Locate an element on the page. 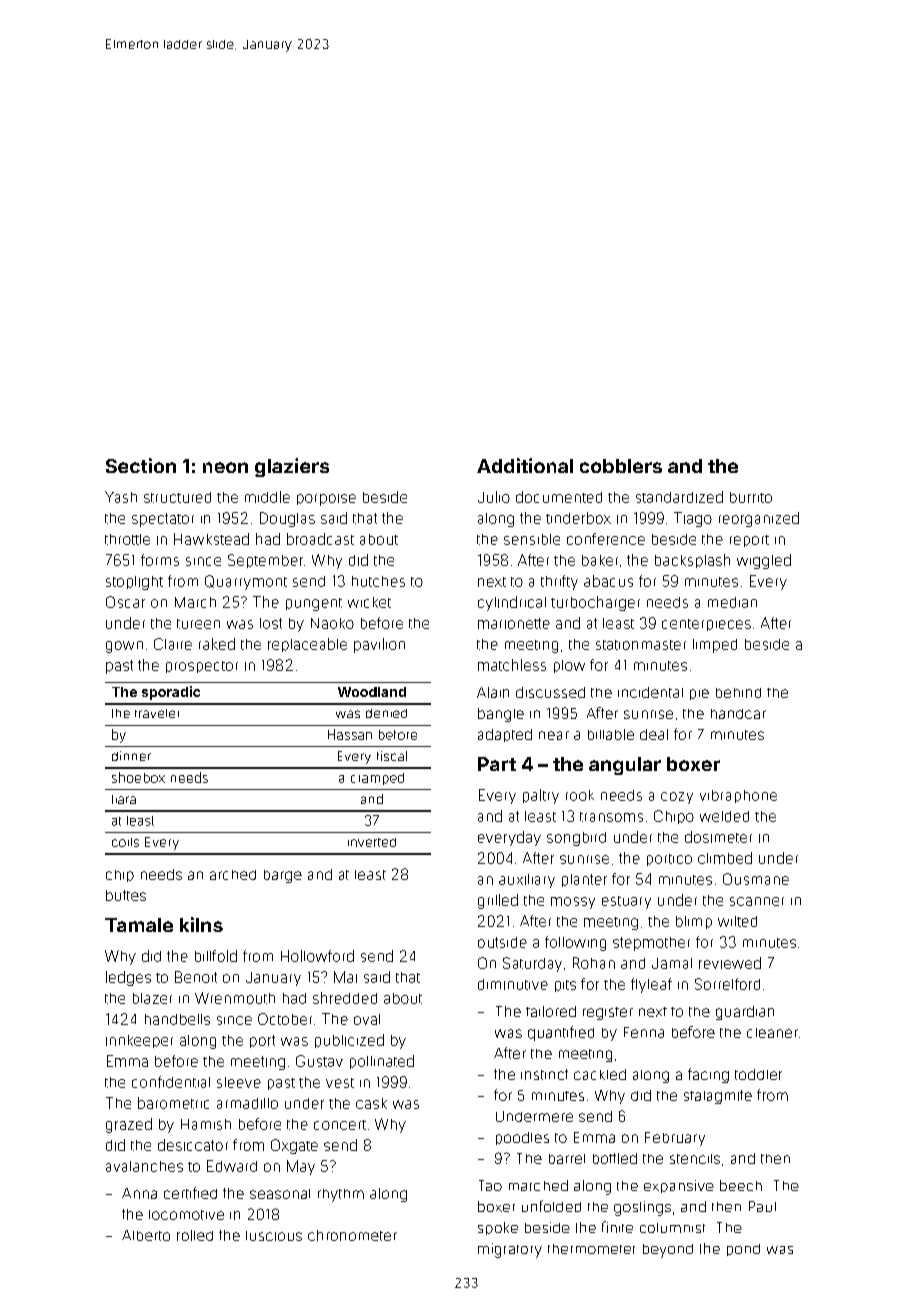 The height and width of the image is (1316, 908). backsplash is located at coordinates (692, 561).
